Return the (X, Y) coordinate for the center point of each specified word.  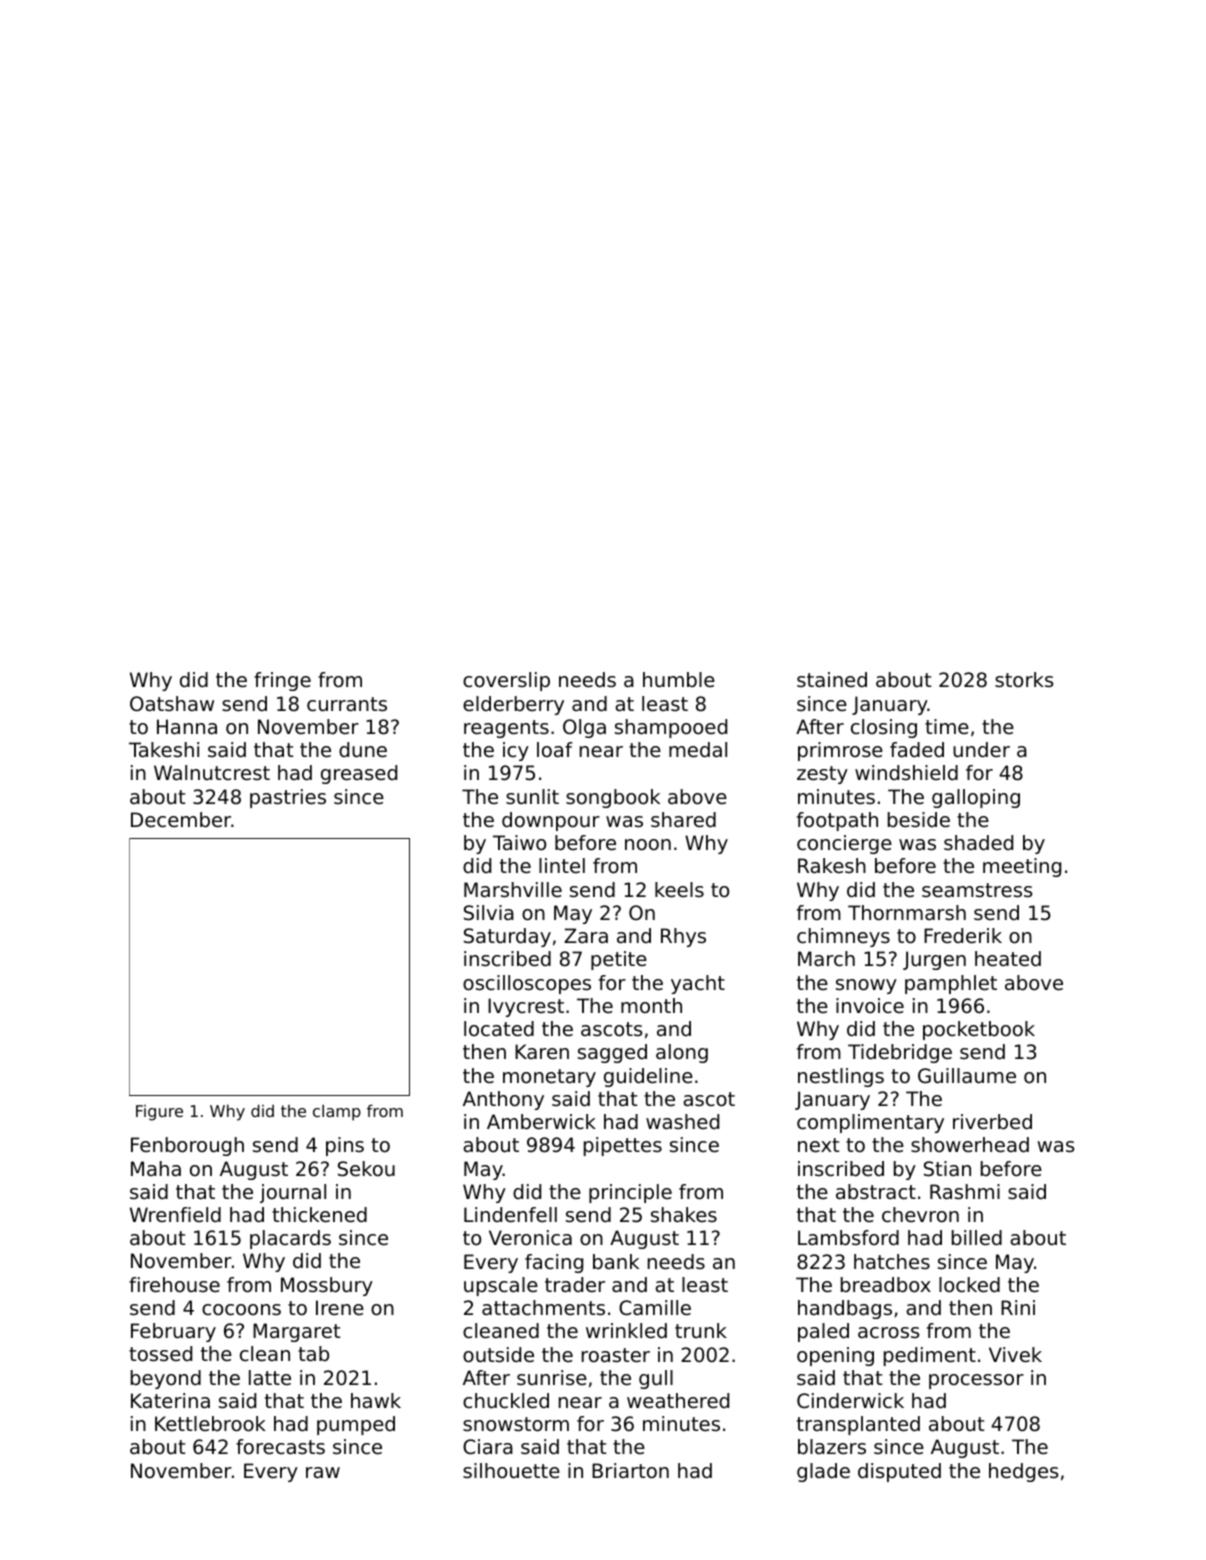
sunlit (532, 797)
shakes (684, 1215)
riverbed (992, 1122)
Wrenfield (175, 1214)
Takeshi (164, 750)
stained (832, 680)
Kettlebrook (210, 1424)
